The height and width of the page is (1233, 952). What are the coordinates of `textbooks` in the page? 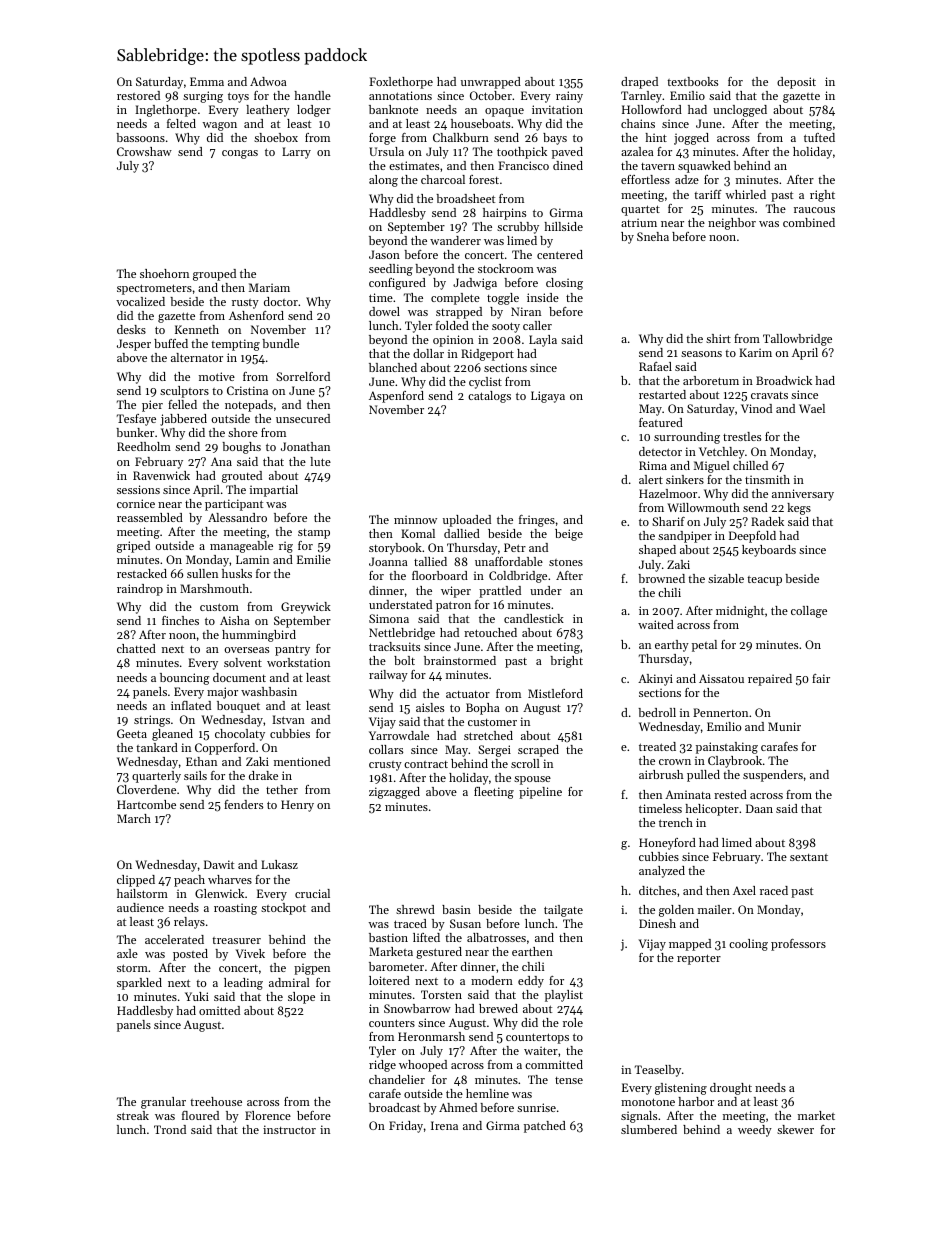 It's located at (692, 81).
